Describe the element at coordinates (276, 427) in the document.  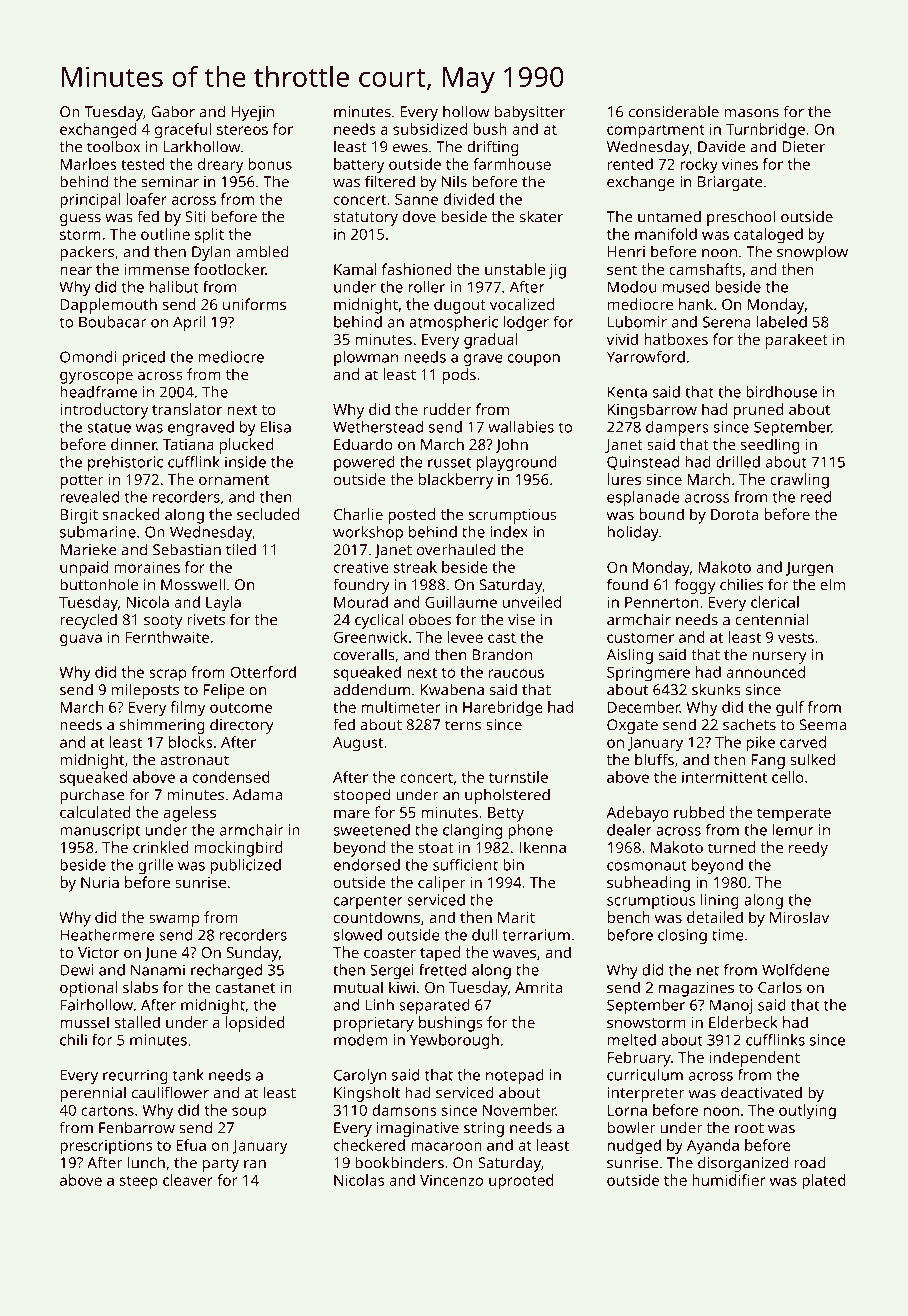
I see `Elisa` at that location.
